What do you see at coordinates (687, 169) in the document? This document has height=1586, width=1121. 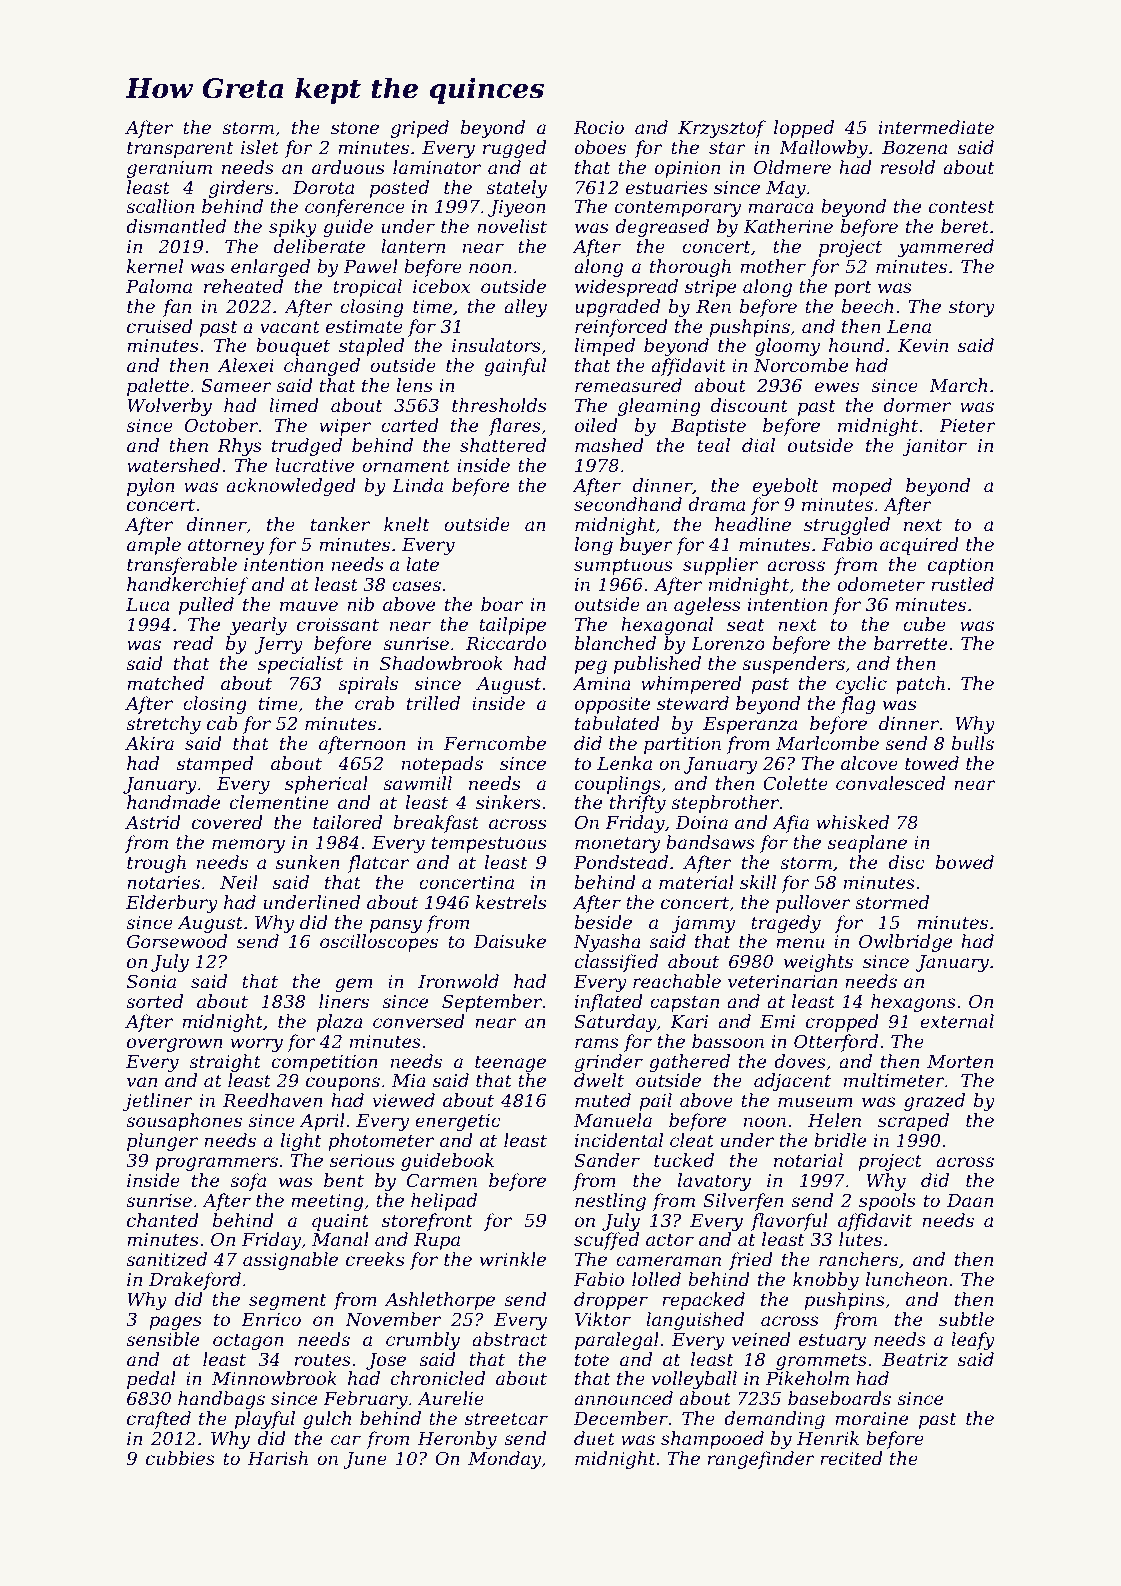 I see `opinion` at bounding box center [687, 169].
